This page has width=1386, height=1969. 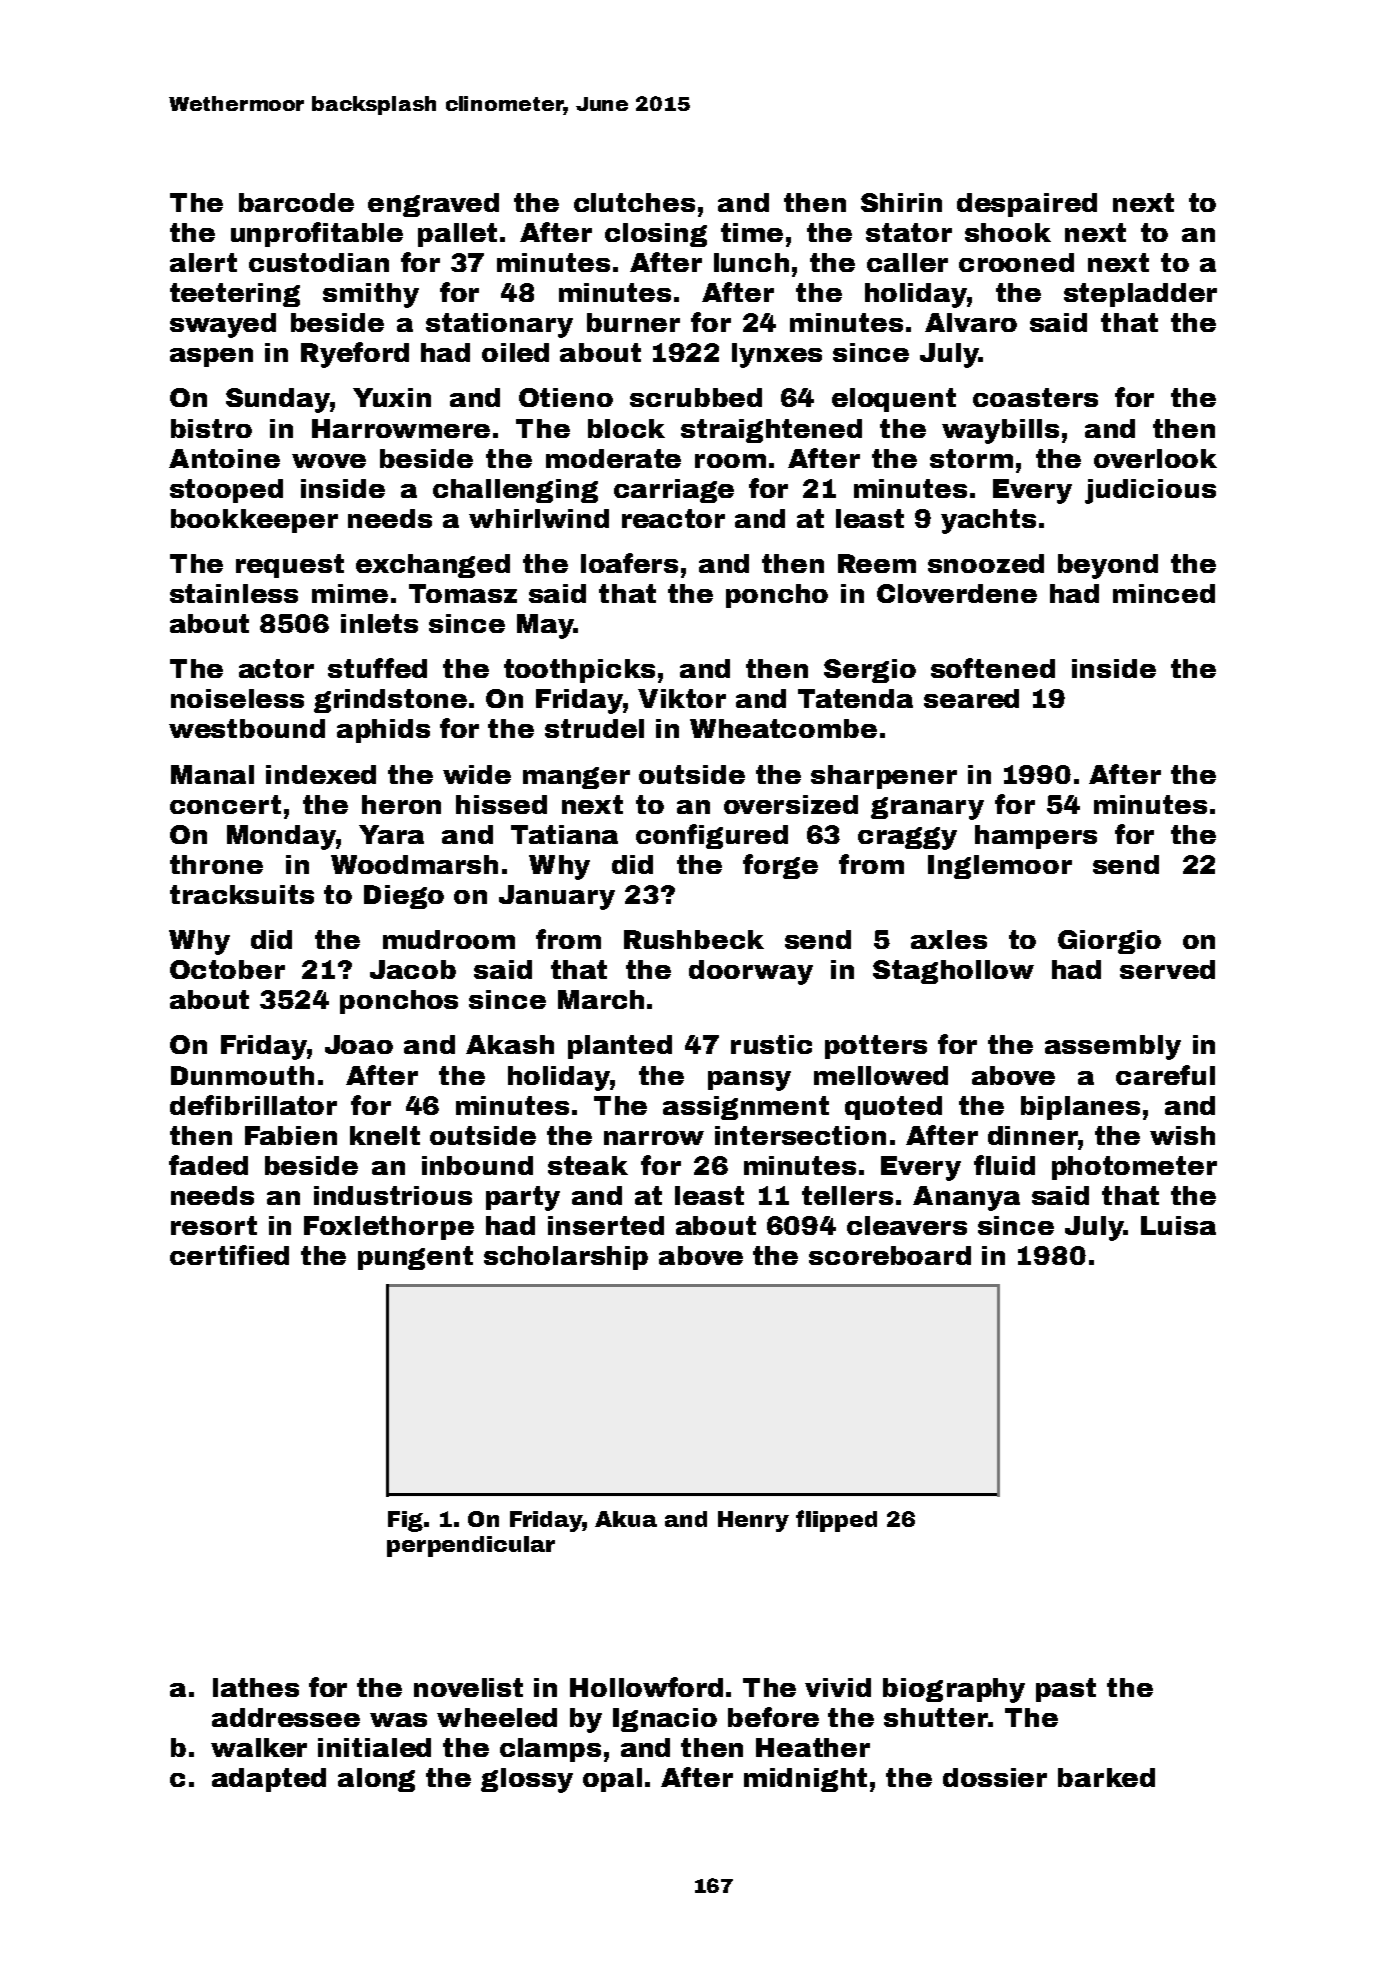 I want to click on steak, so click(x=588, y=1165).
